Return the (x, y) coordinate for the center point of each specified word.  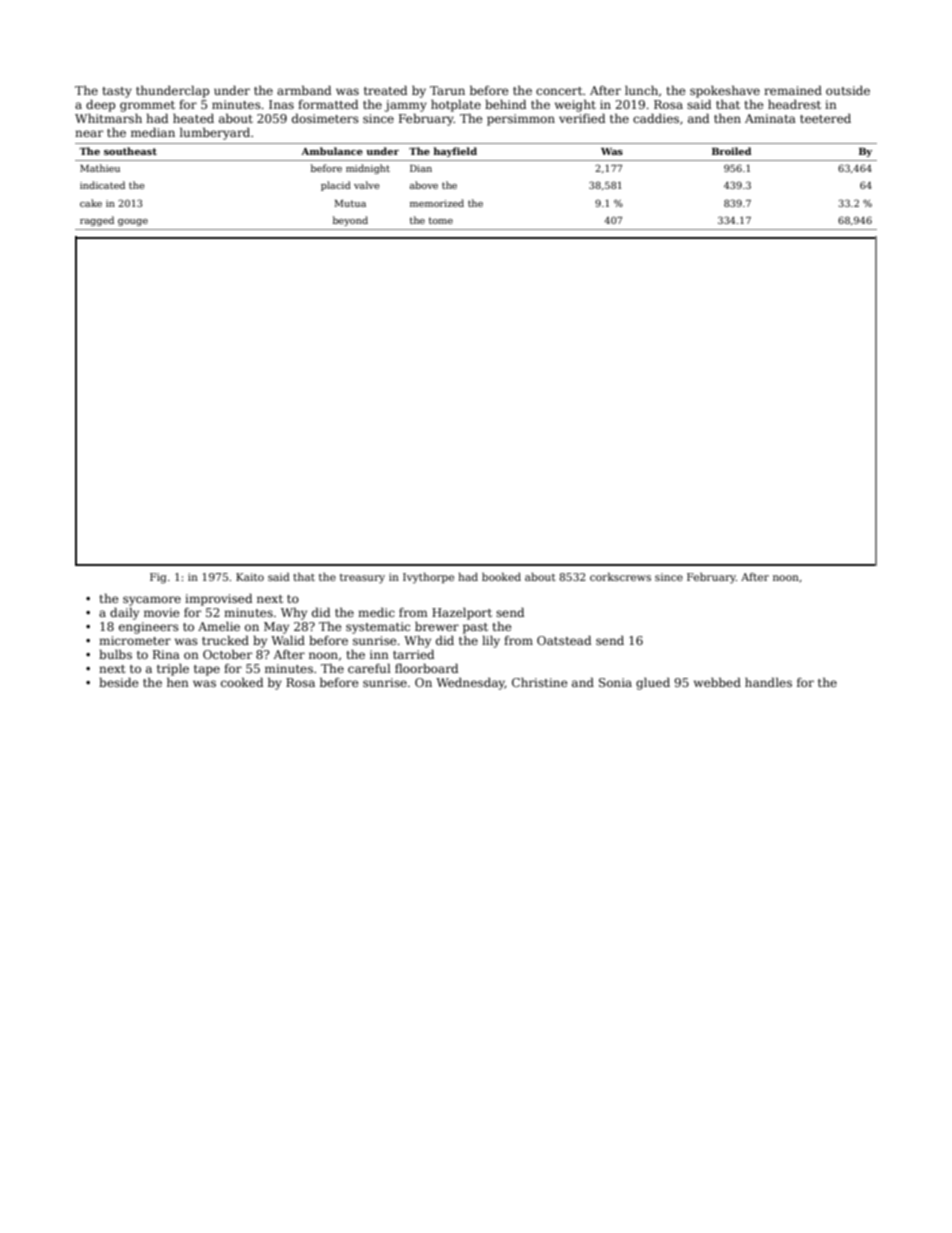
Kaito (250, 577)
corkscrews (620, 577)
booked (501, 577)
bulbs (115, 654)
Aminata (770, 118)
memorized (437, 203)
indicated (102, 185)
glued (653, 684)
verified (582, 118)
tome (441, 220)
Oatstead (564, 640)
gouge (133, 222)
